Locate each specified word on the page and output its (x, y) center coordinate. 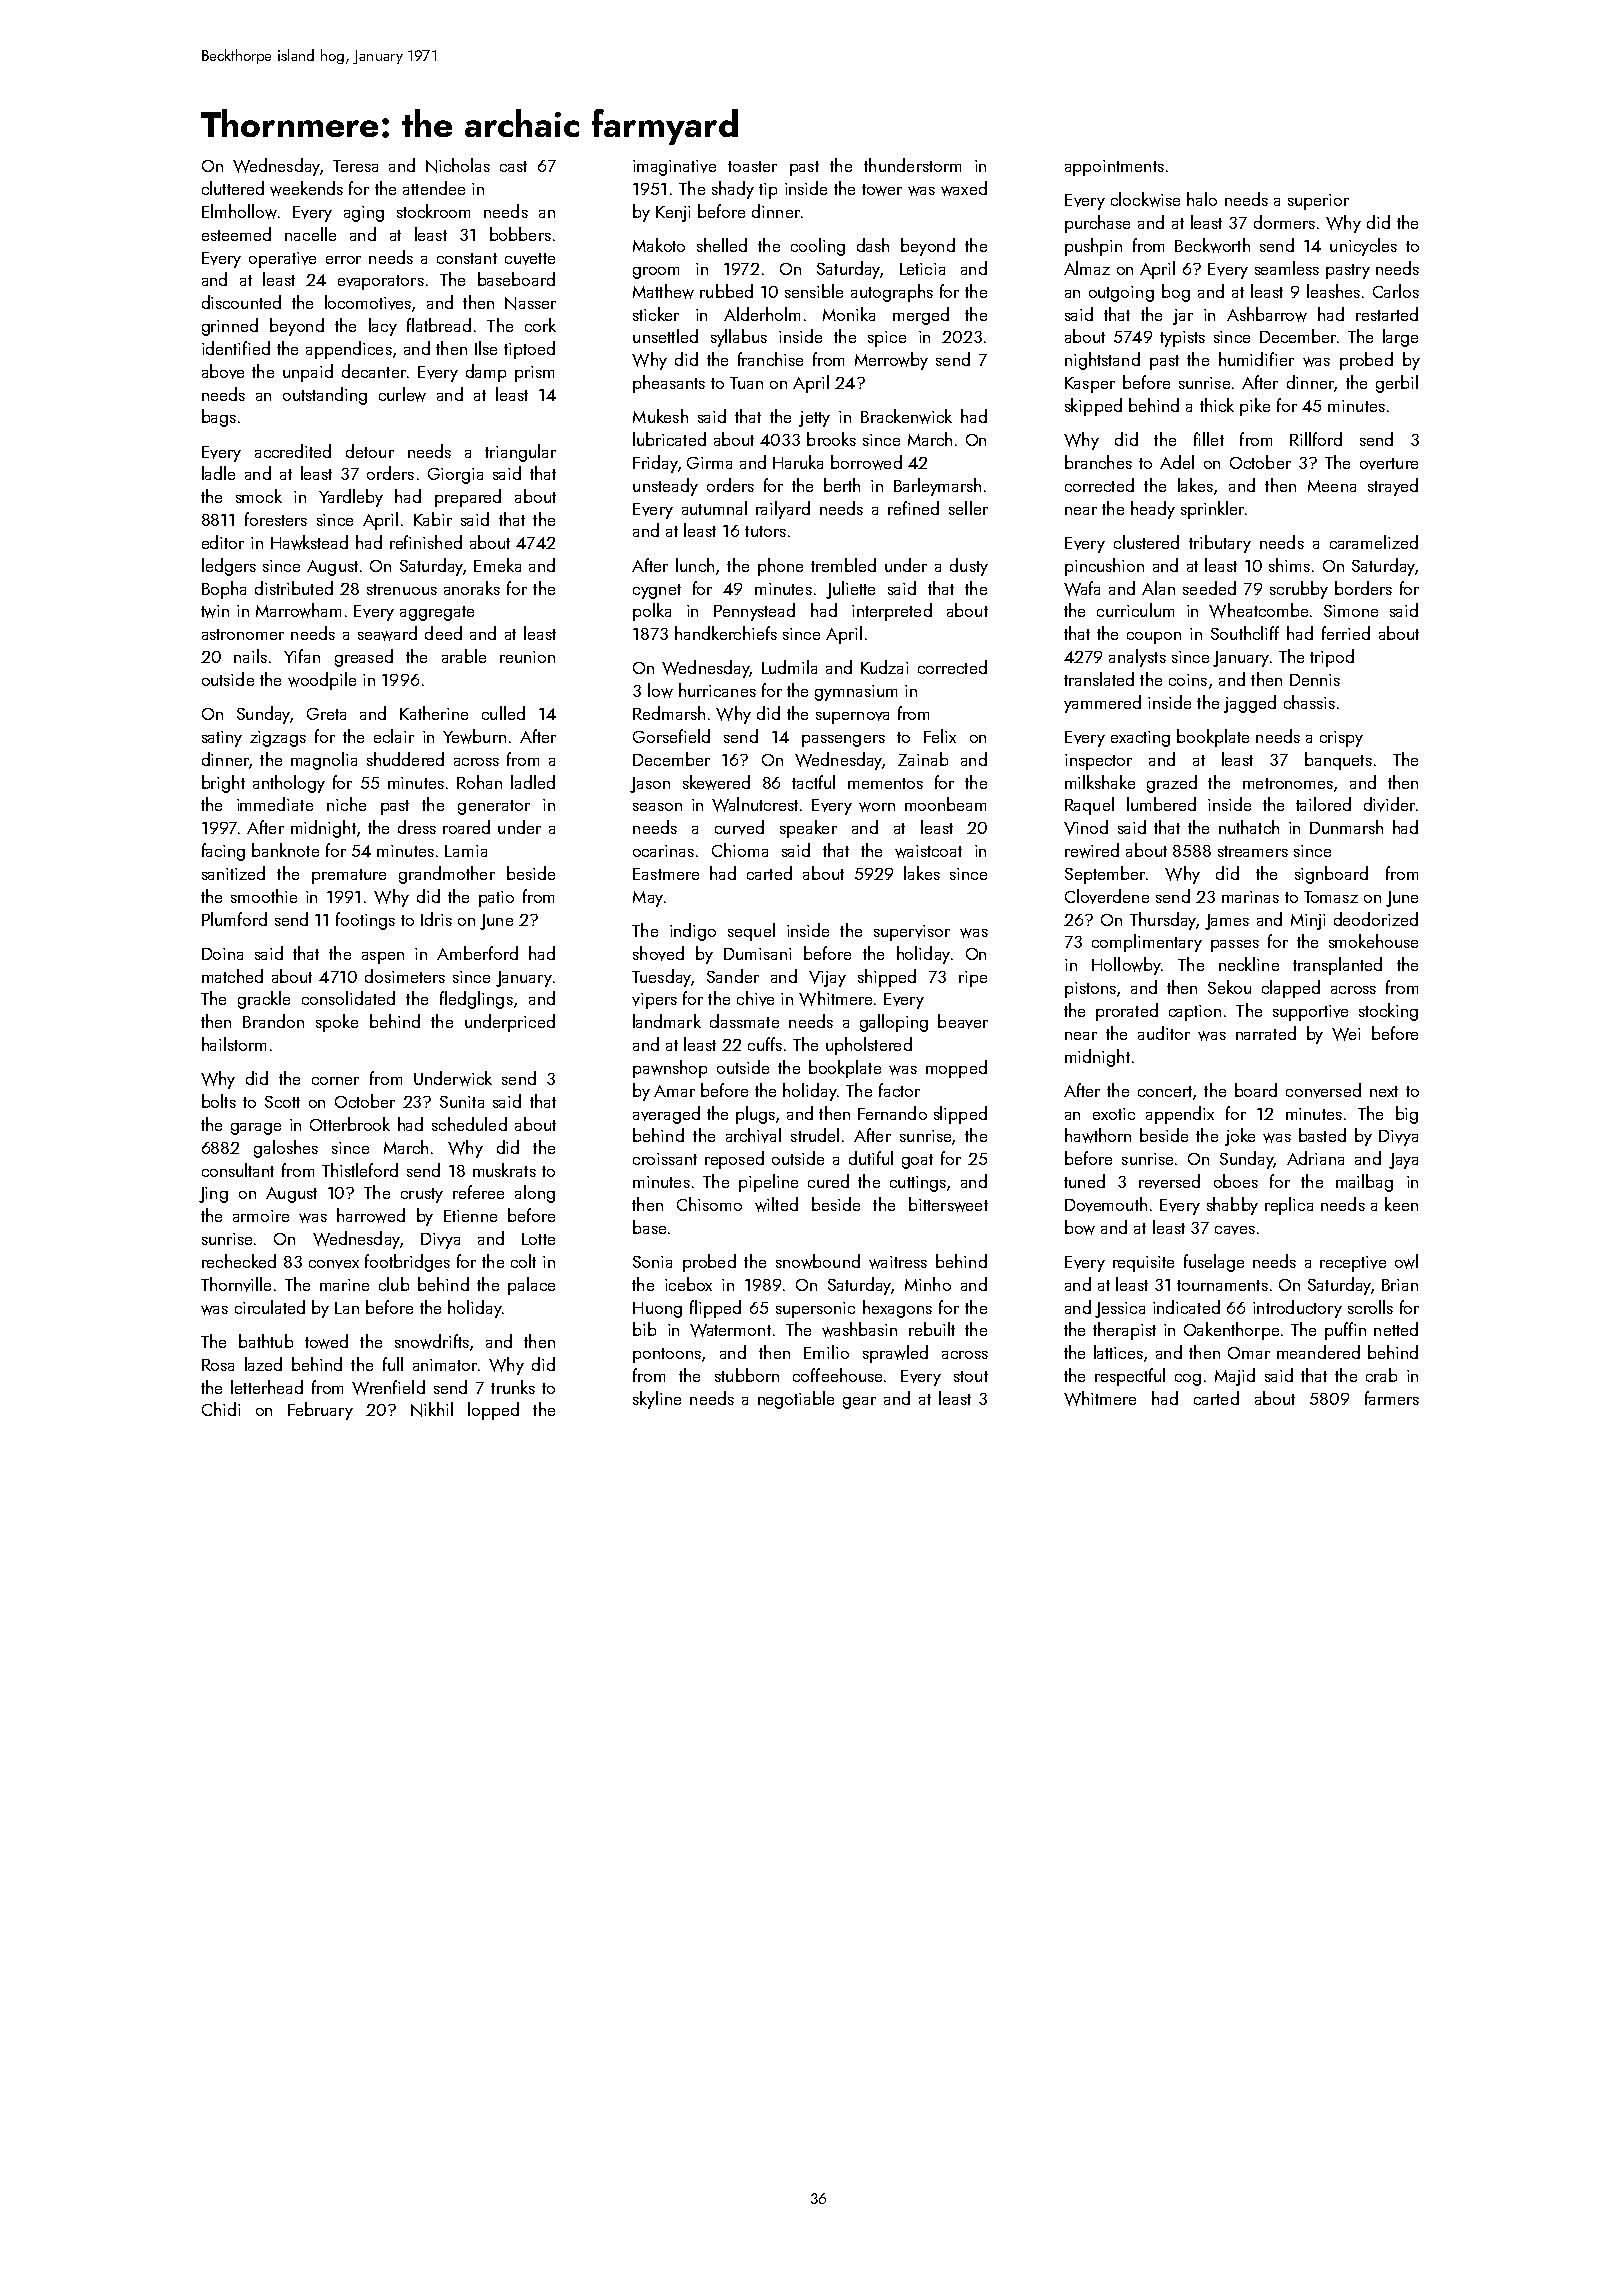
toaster (752, 166)
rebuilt (932, 1329)
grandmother (447, 875)
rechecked (239, 1261)
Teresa (355, 166)
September (1105, 875)
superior (1318, 202)
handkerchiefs (726, 633)
